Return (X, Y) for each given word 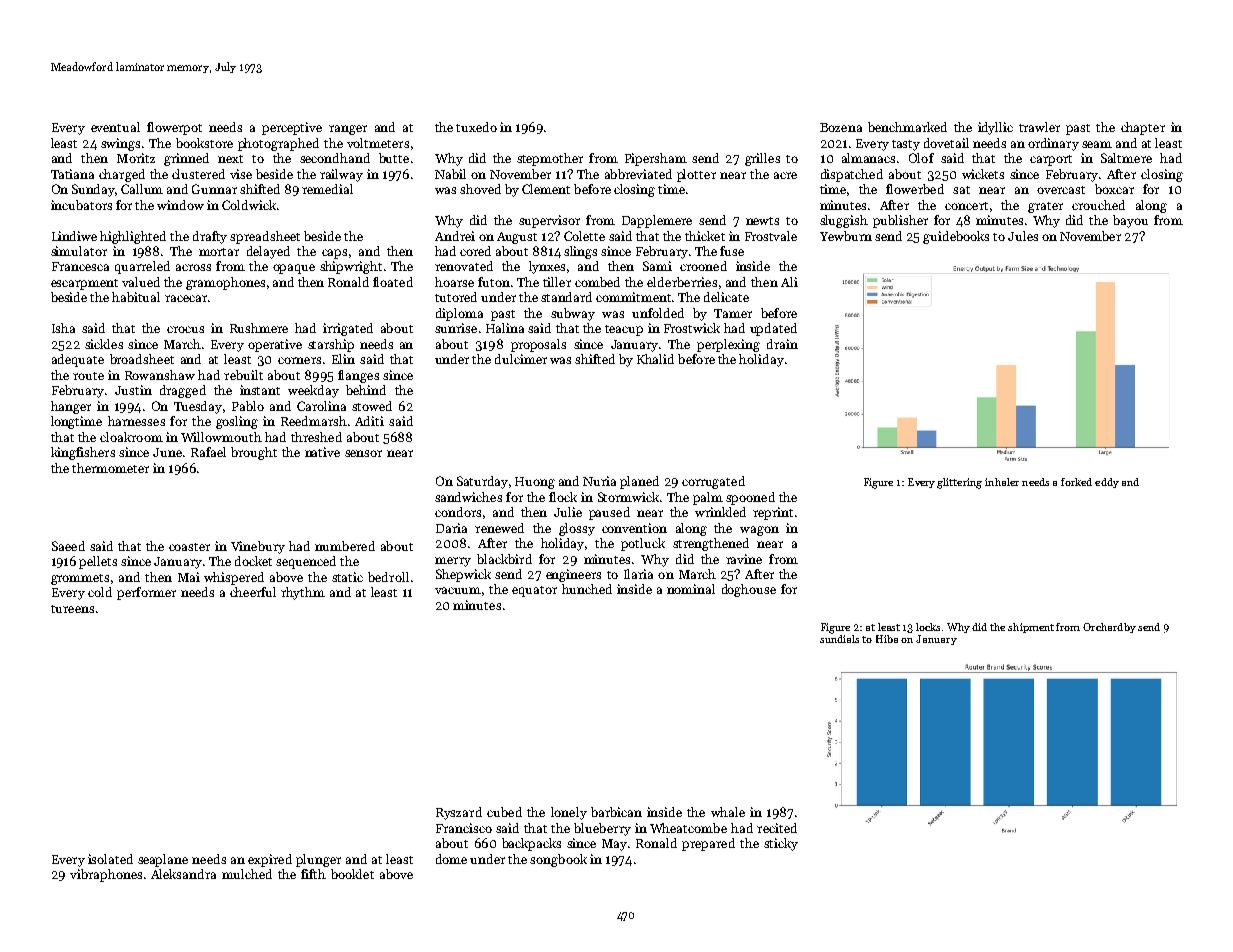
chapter (1143, 128)
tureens (72, 609)
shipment (1031, 628)
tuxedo (476, 127)
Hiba (887, 639)
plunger (318, 860)
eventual (115, 127)
